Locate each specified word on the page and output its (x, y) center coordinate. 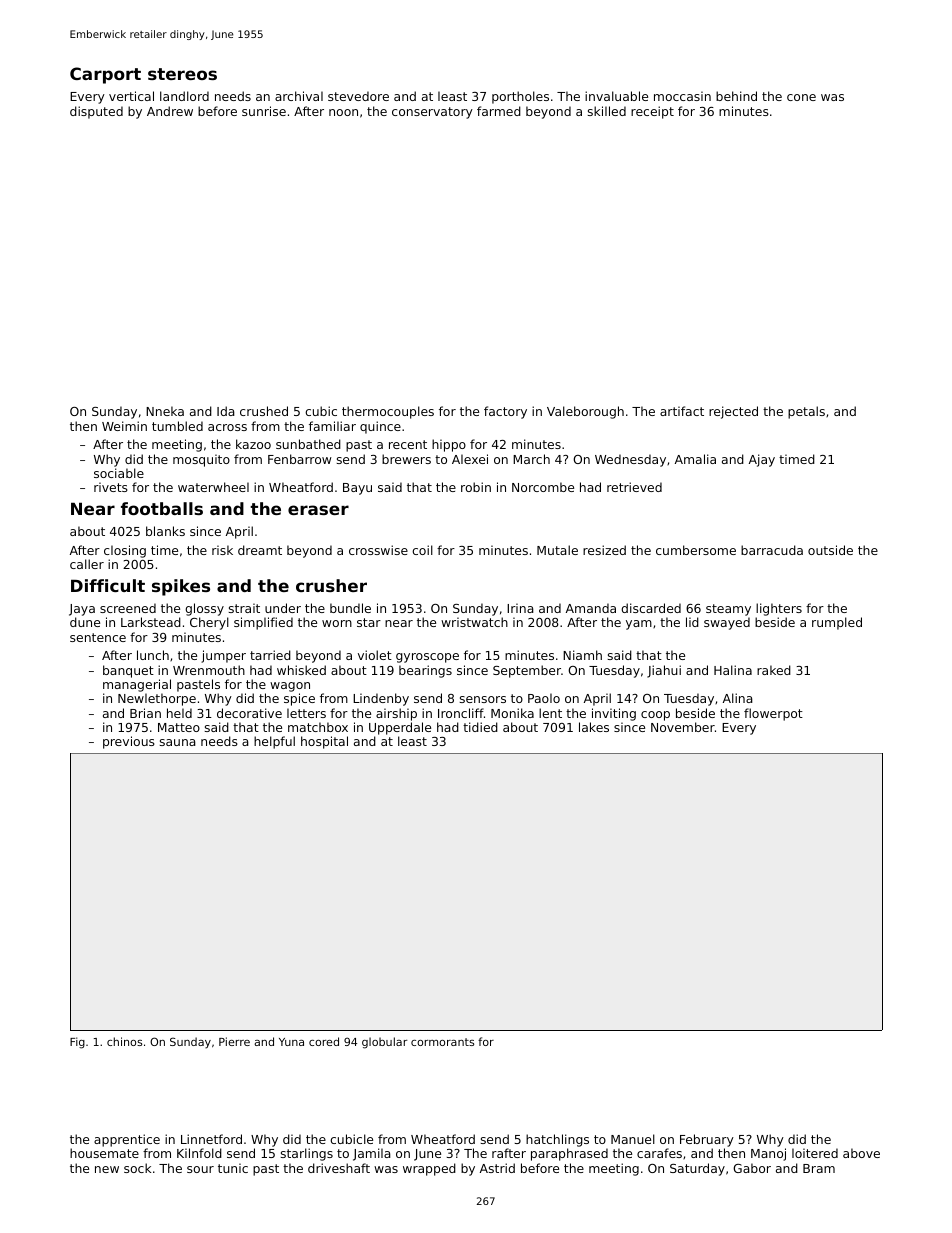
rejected (733, 412)
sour (200, 1169)
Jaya (82, 610)
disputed (96, 112)
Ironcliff (461, 713)
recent (408, 444)
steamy (728, 610)
